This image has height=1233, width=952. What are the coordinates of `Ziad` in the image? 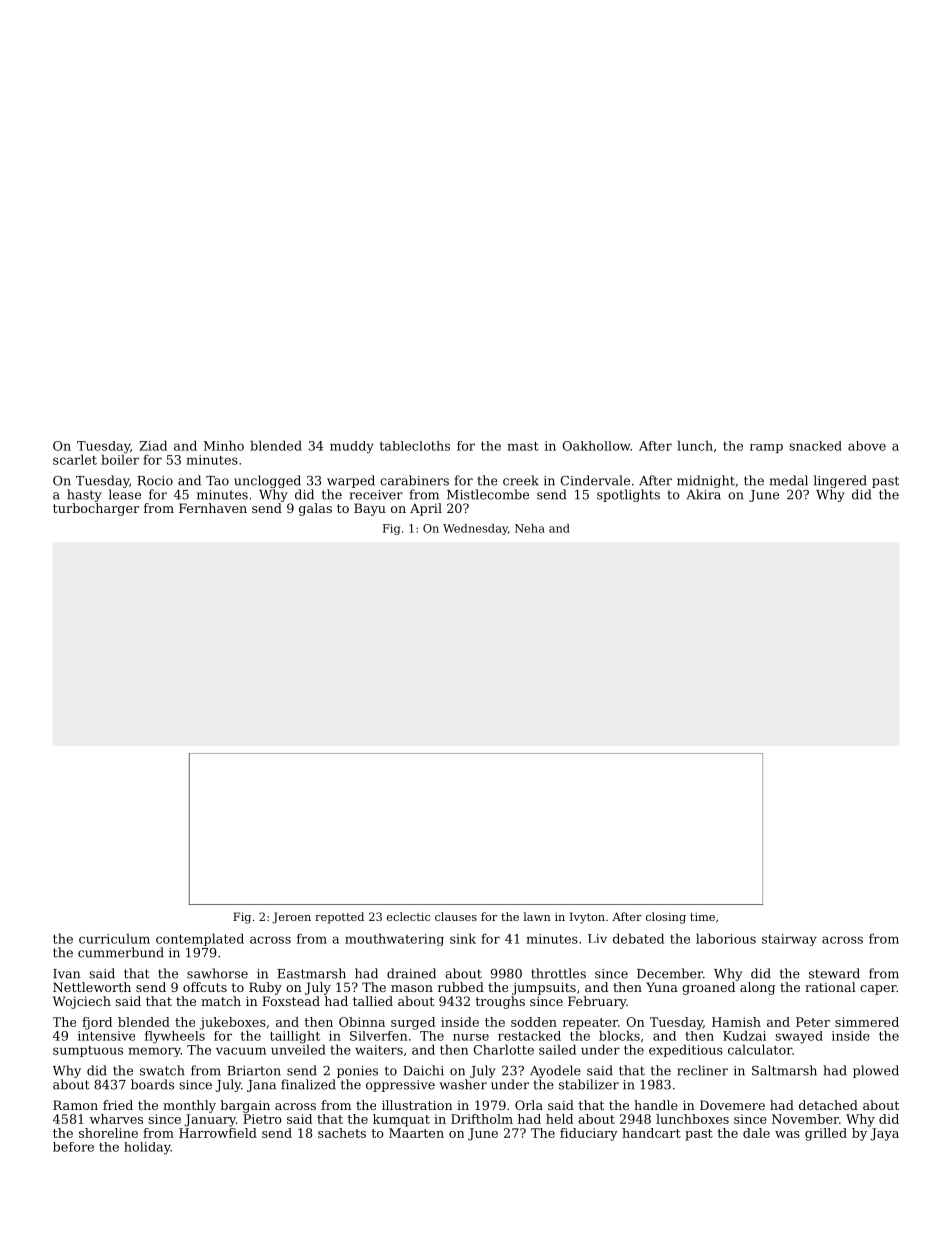 It's located at (153, 445).
